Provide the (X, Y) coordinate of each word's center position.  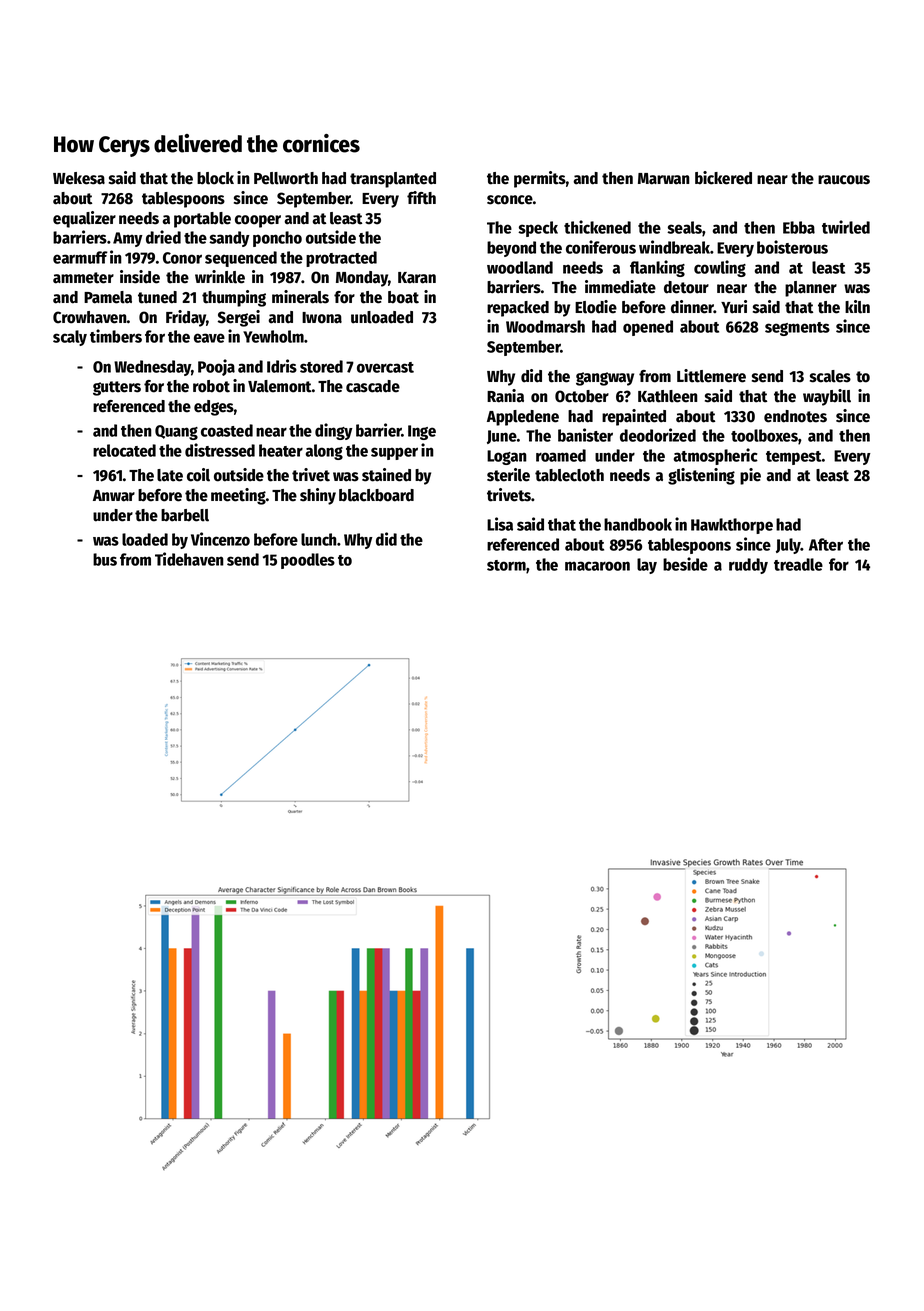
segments (797, 329)
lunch (318, 539)
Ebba (799, 227)
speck (538, 229)
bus (105, 559)
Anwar (114, 496)
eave (209, 338)
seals (684, 227)
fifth (421, 198)
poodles (308, 561)
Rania (505, 396)
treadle (798, 564)
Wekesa (79, 178)
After (826, 544)
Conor (182, 258)
